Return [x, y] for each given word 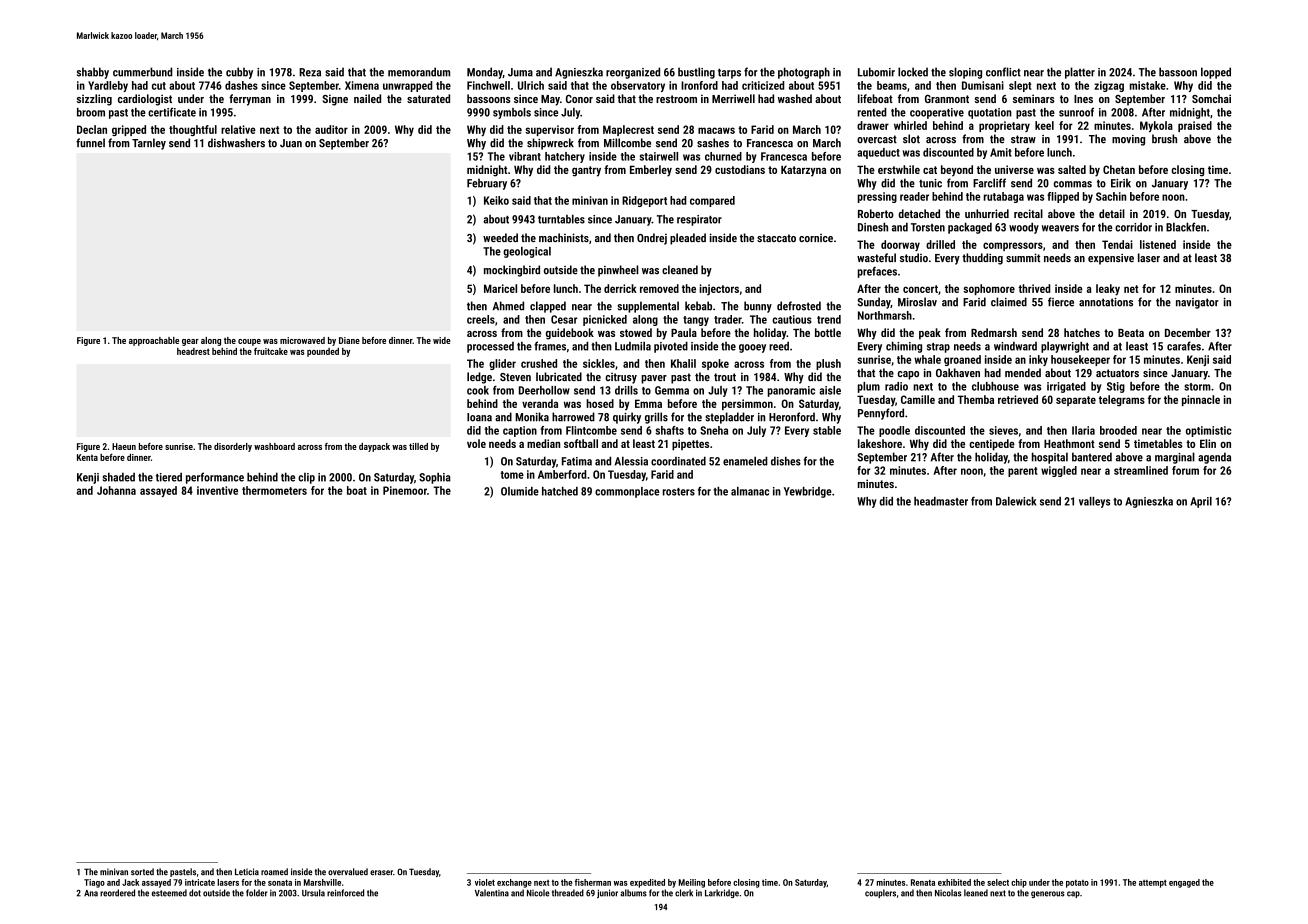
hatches [1082, 332]
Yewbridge [808, 492]
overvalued [348, 872]
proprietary [1004, 126]
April [1201, 502]
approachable [154, 341]
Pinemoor [405, 490]
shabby [93, 73]
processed [490, 347]
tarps [729, 73]
